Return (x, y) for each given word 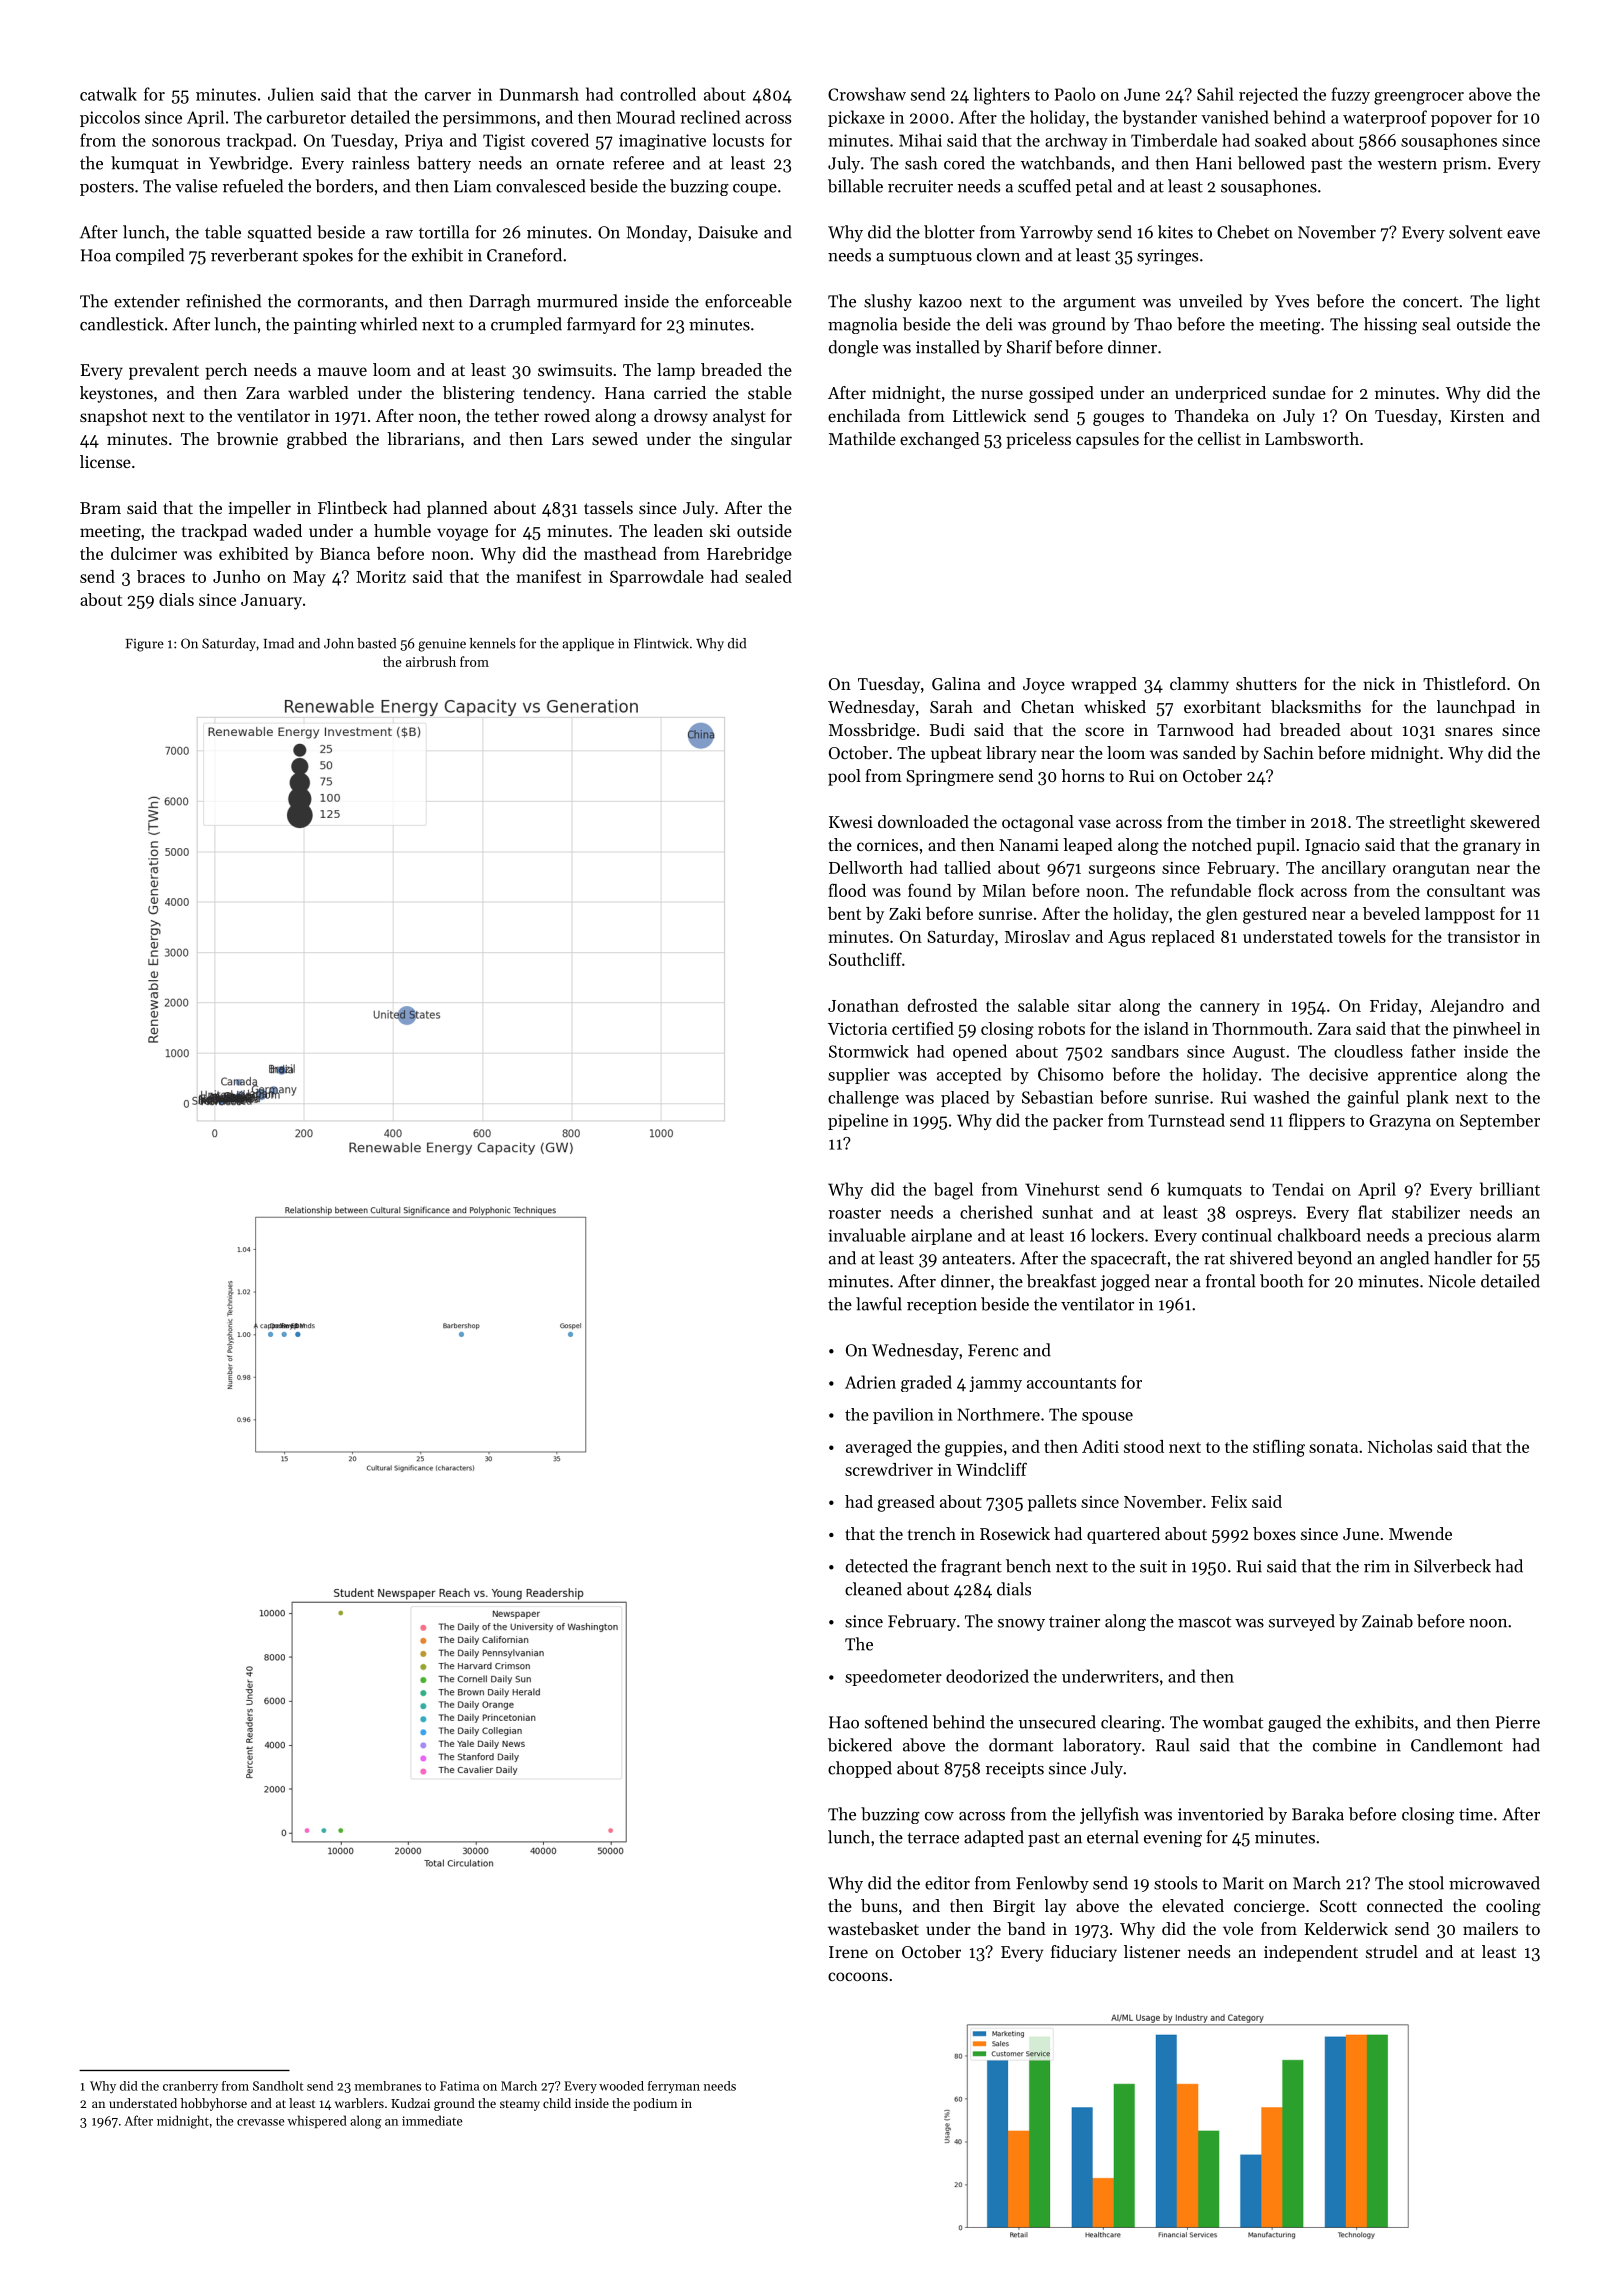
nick (1379, 683)
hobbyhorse (214, 2104)
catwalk (108, 94)
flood (847, 890)
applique (588, 644)
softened (896, 1722)
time (1476, 1814)
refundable (1211, 890)
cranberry (190, 2087)
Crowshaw (867, 94)
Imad (279, 643)
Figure (145, 645)
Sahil (1215, 94)
